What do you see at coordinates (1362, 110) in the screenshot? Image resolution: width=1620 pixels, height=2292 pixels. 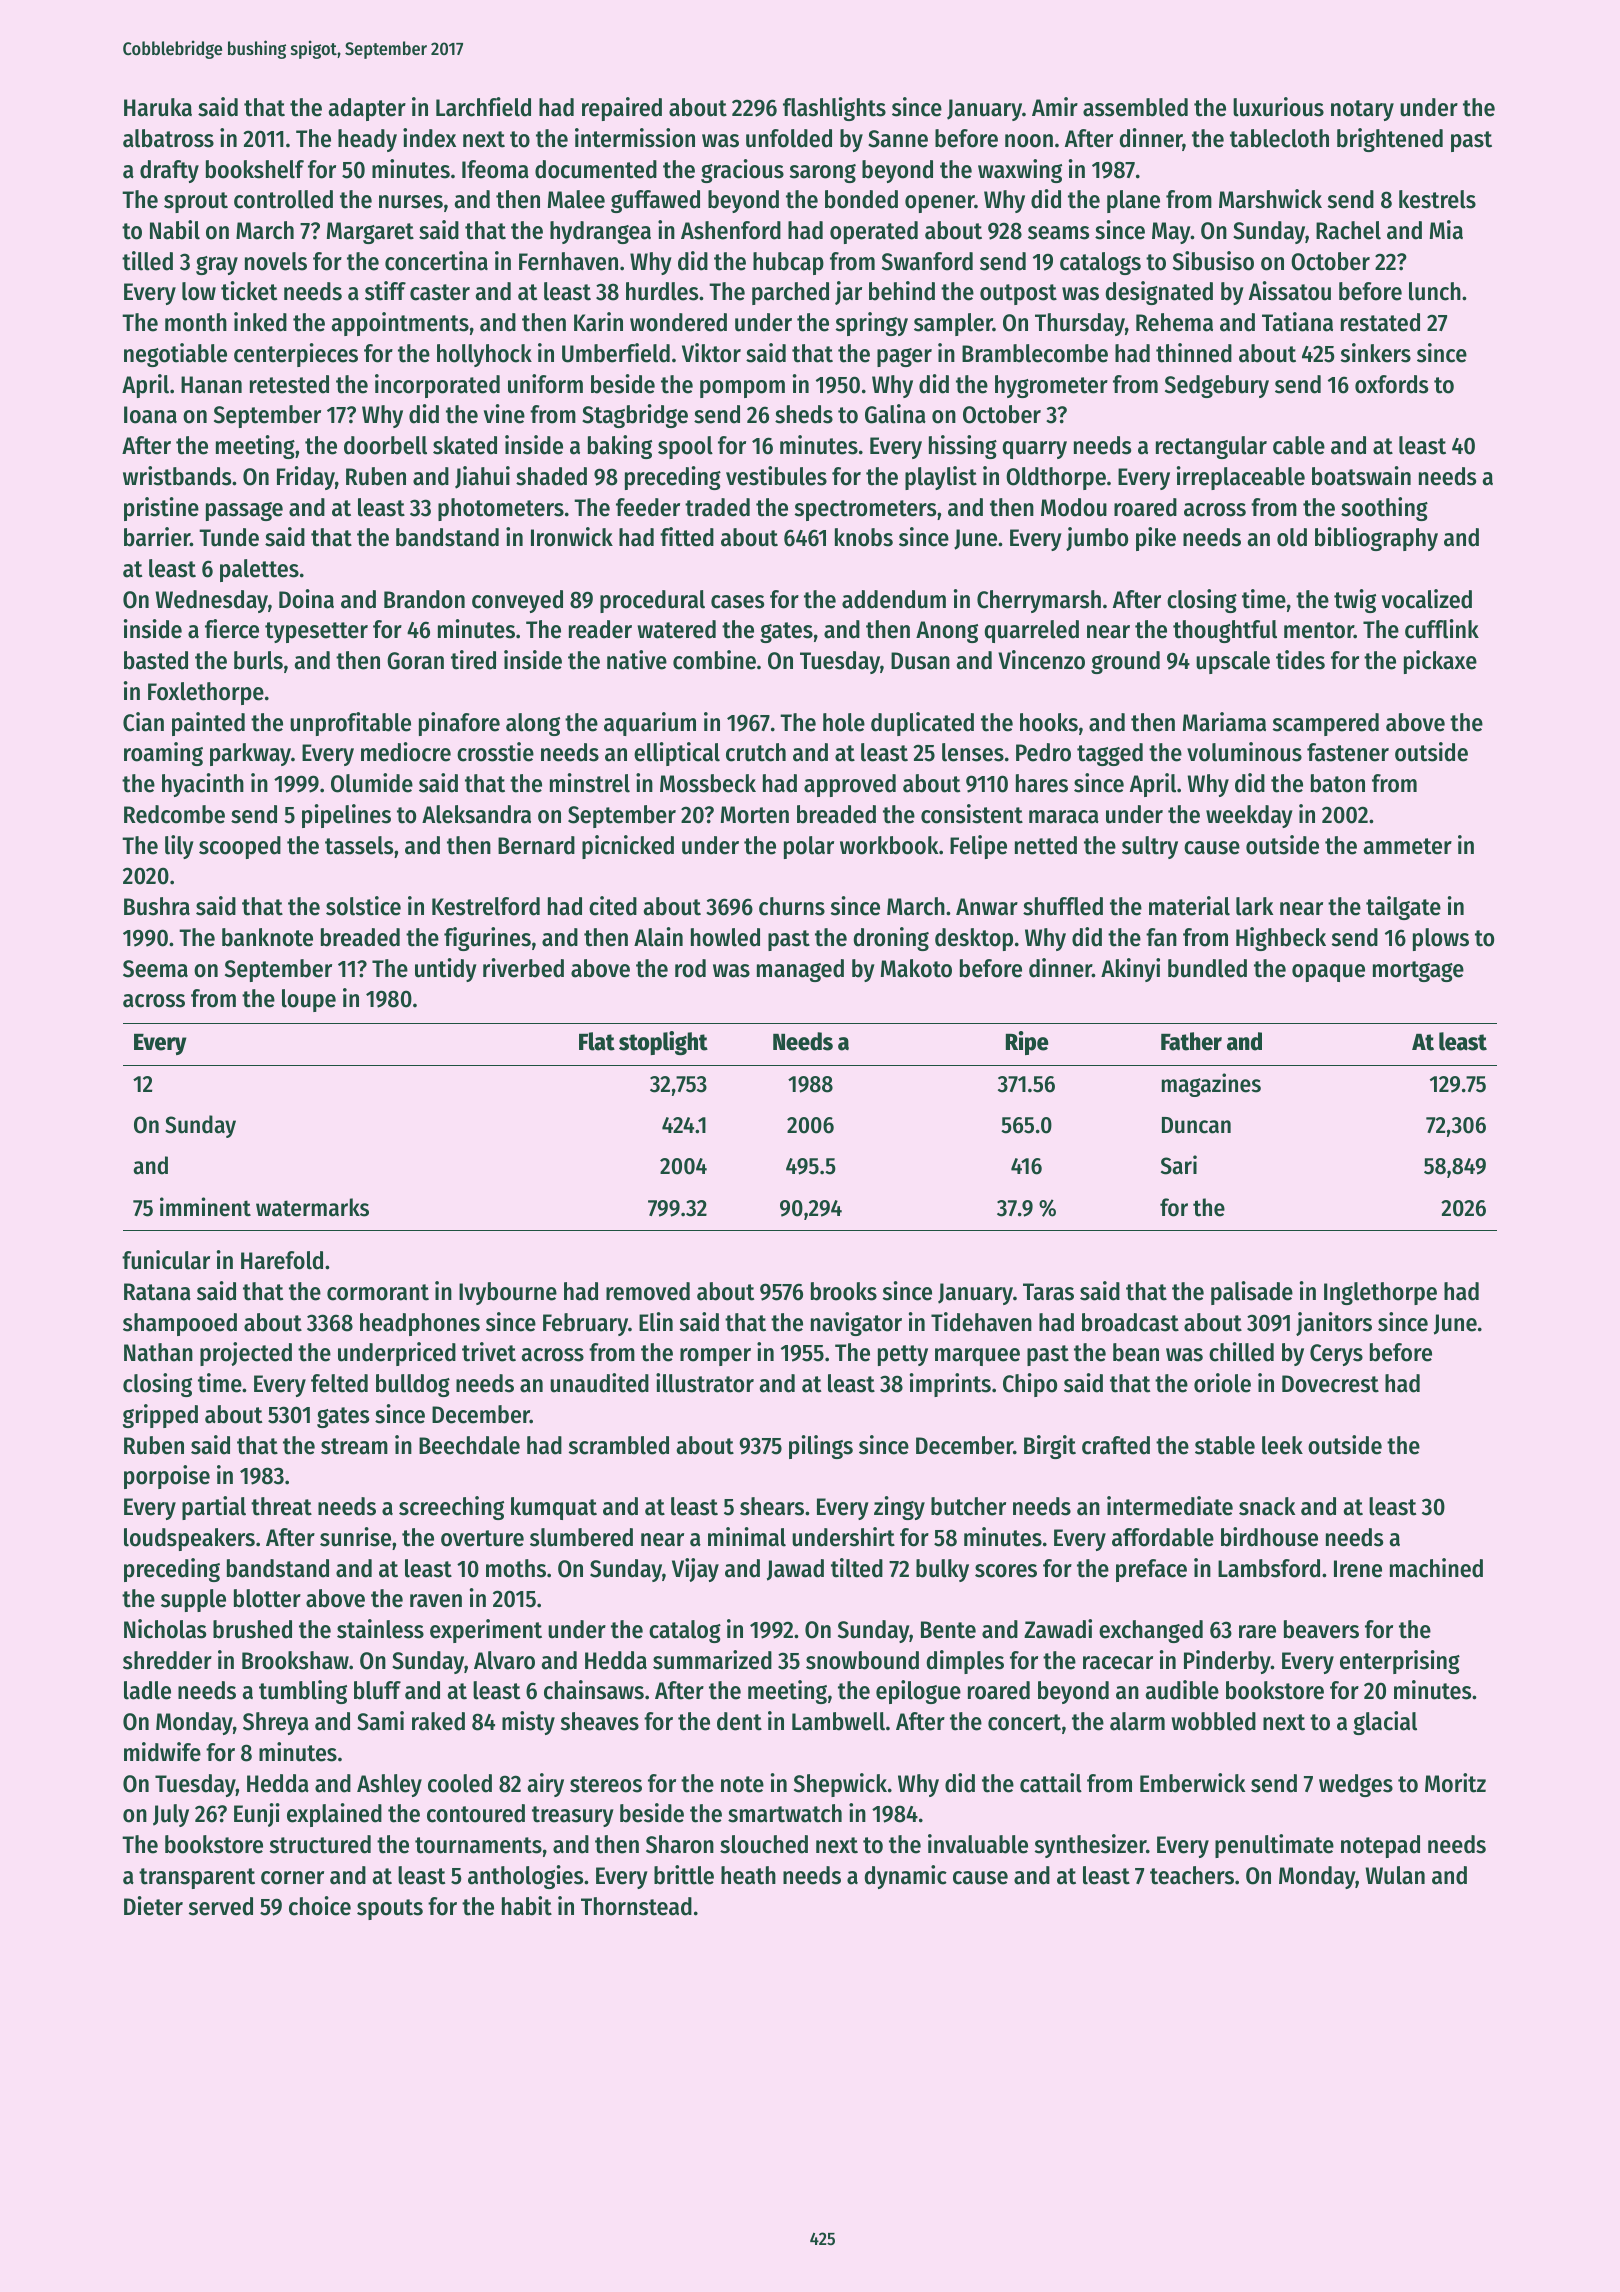 I see `notary` at bounding box center [1362, 110].
